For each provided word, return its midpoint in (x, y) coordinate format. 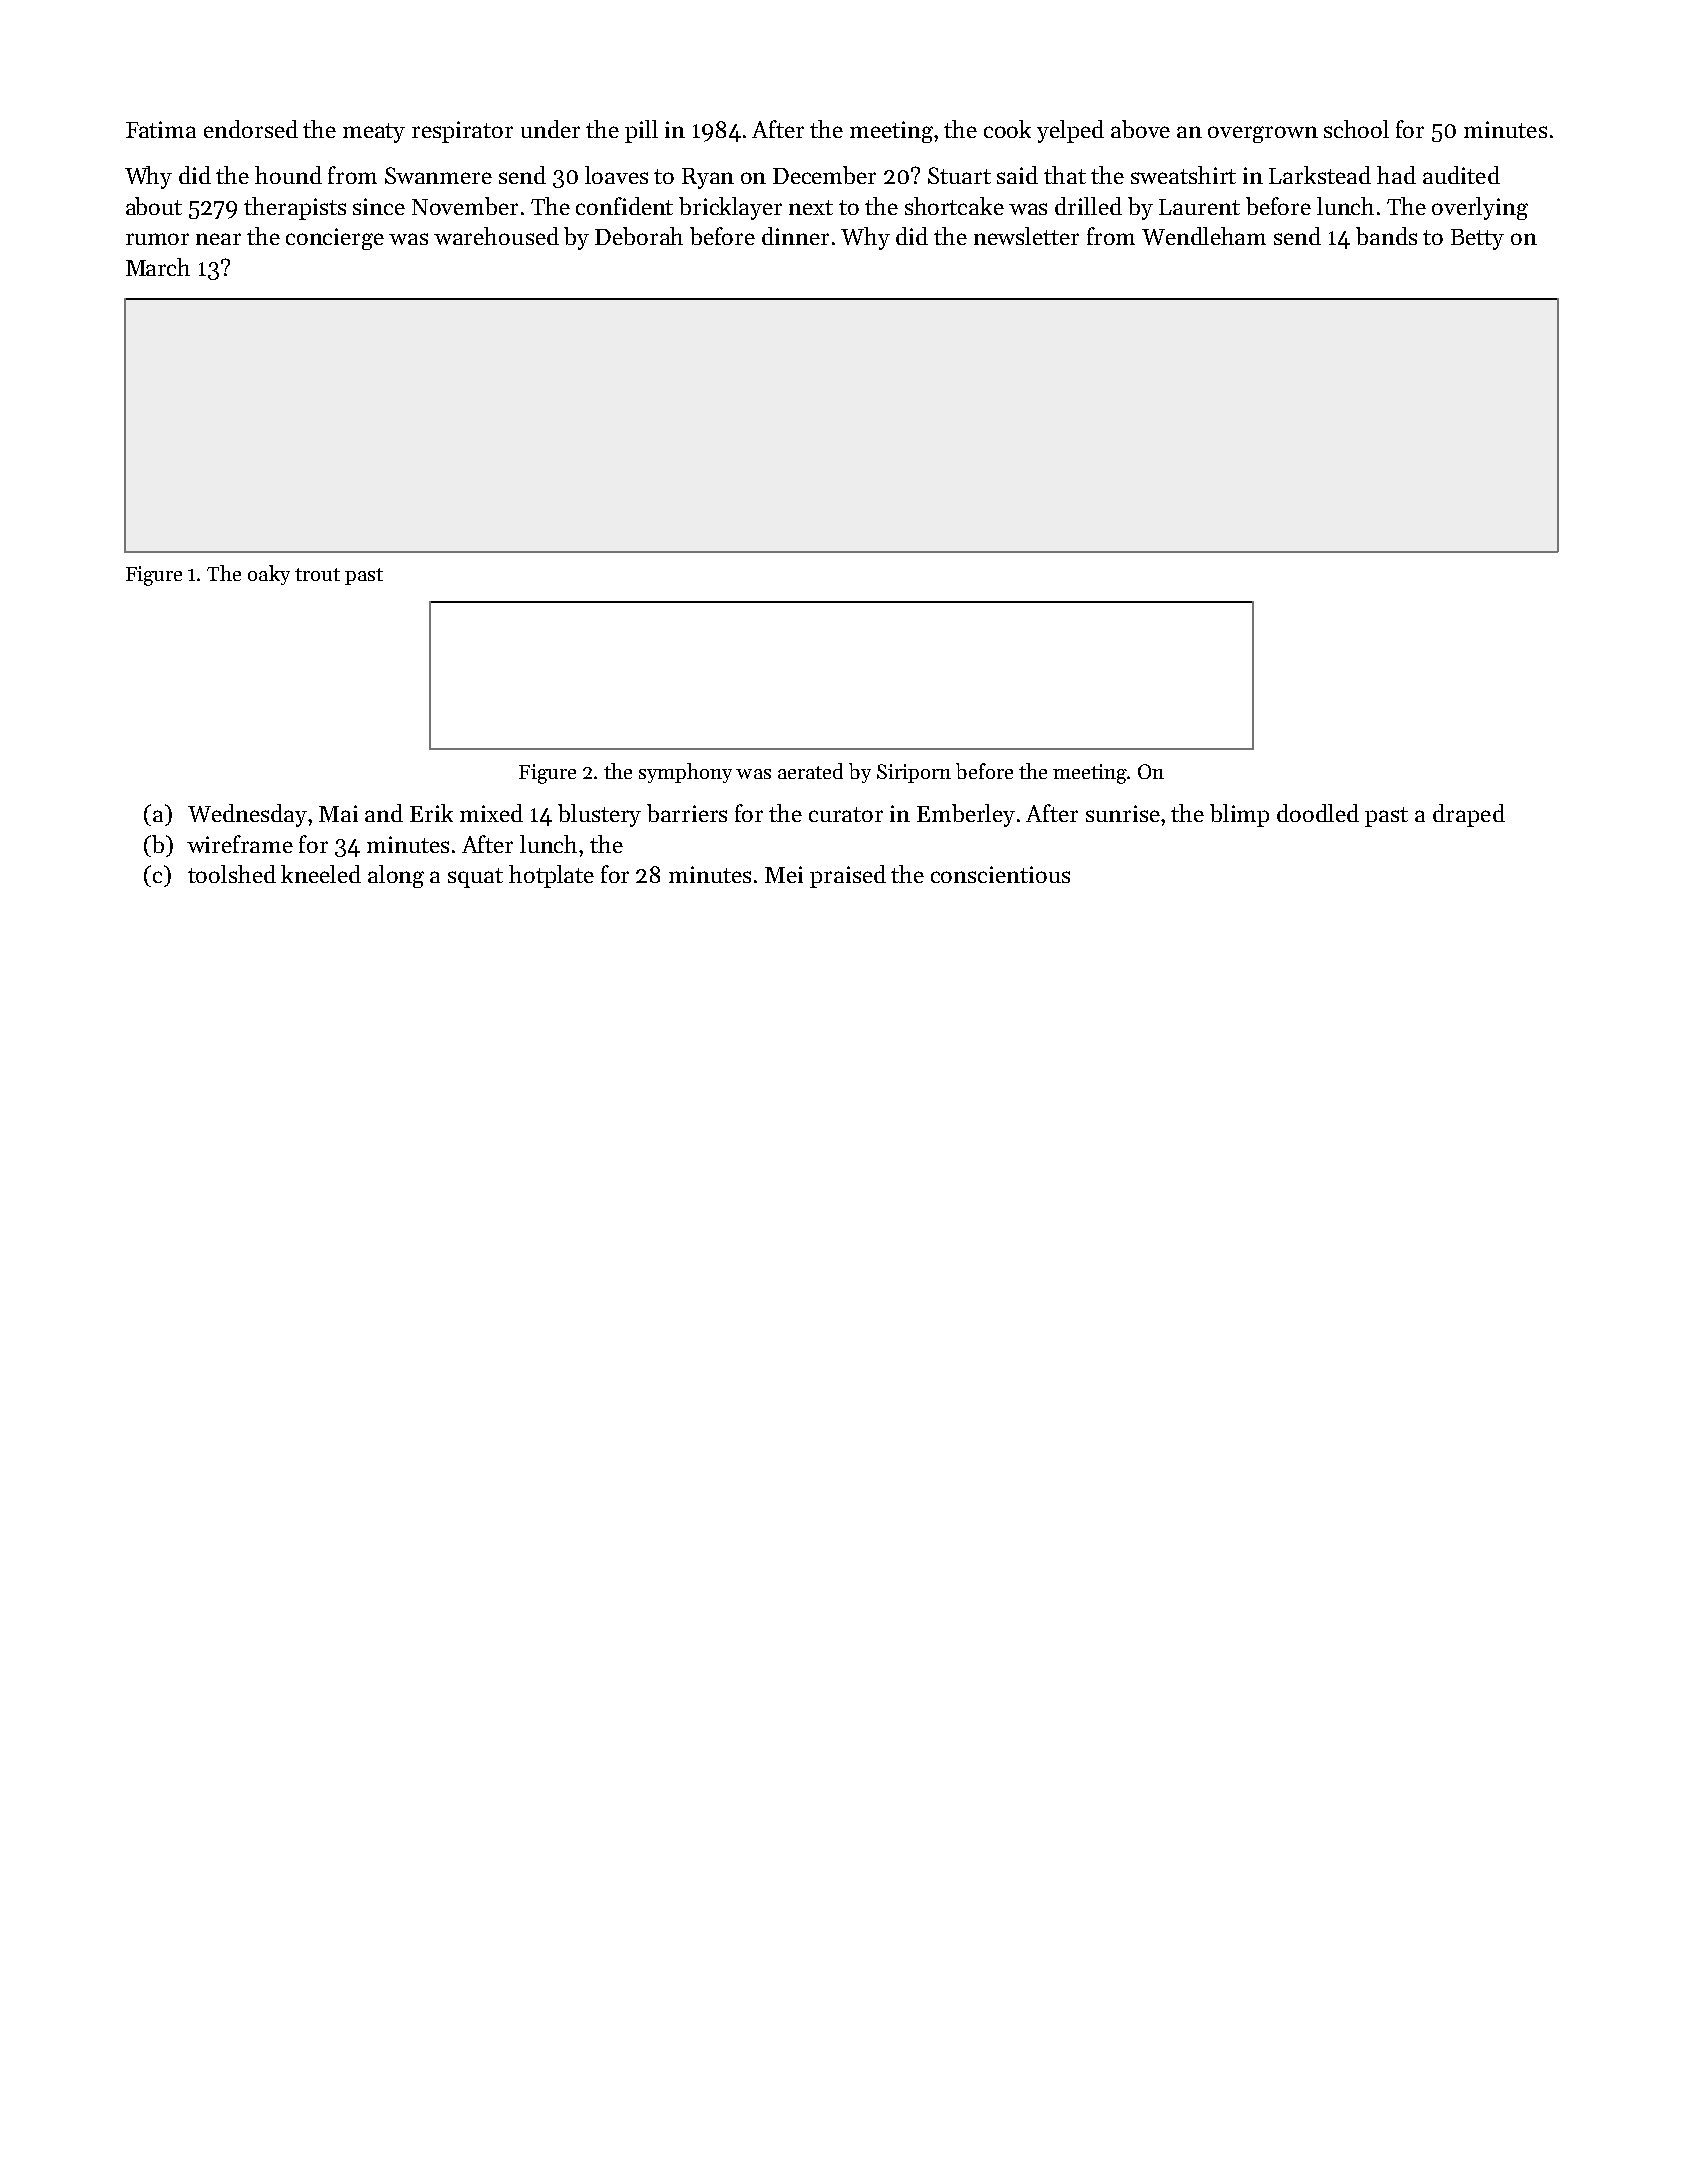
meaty (374, 133)
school (1356, 129)
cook (1007, 129)
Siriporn (914, 773)
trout (317, 574)
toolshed (232, 874)
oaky (269, 575)
